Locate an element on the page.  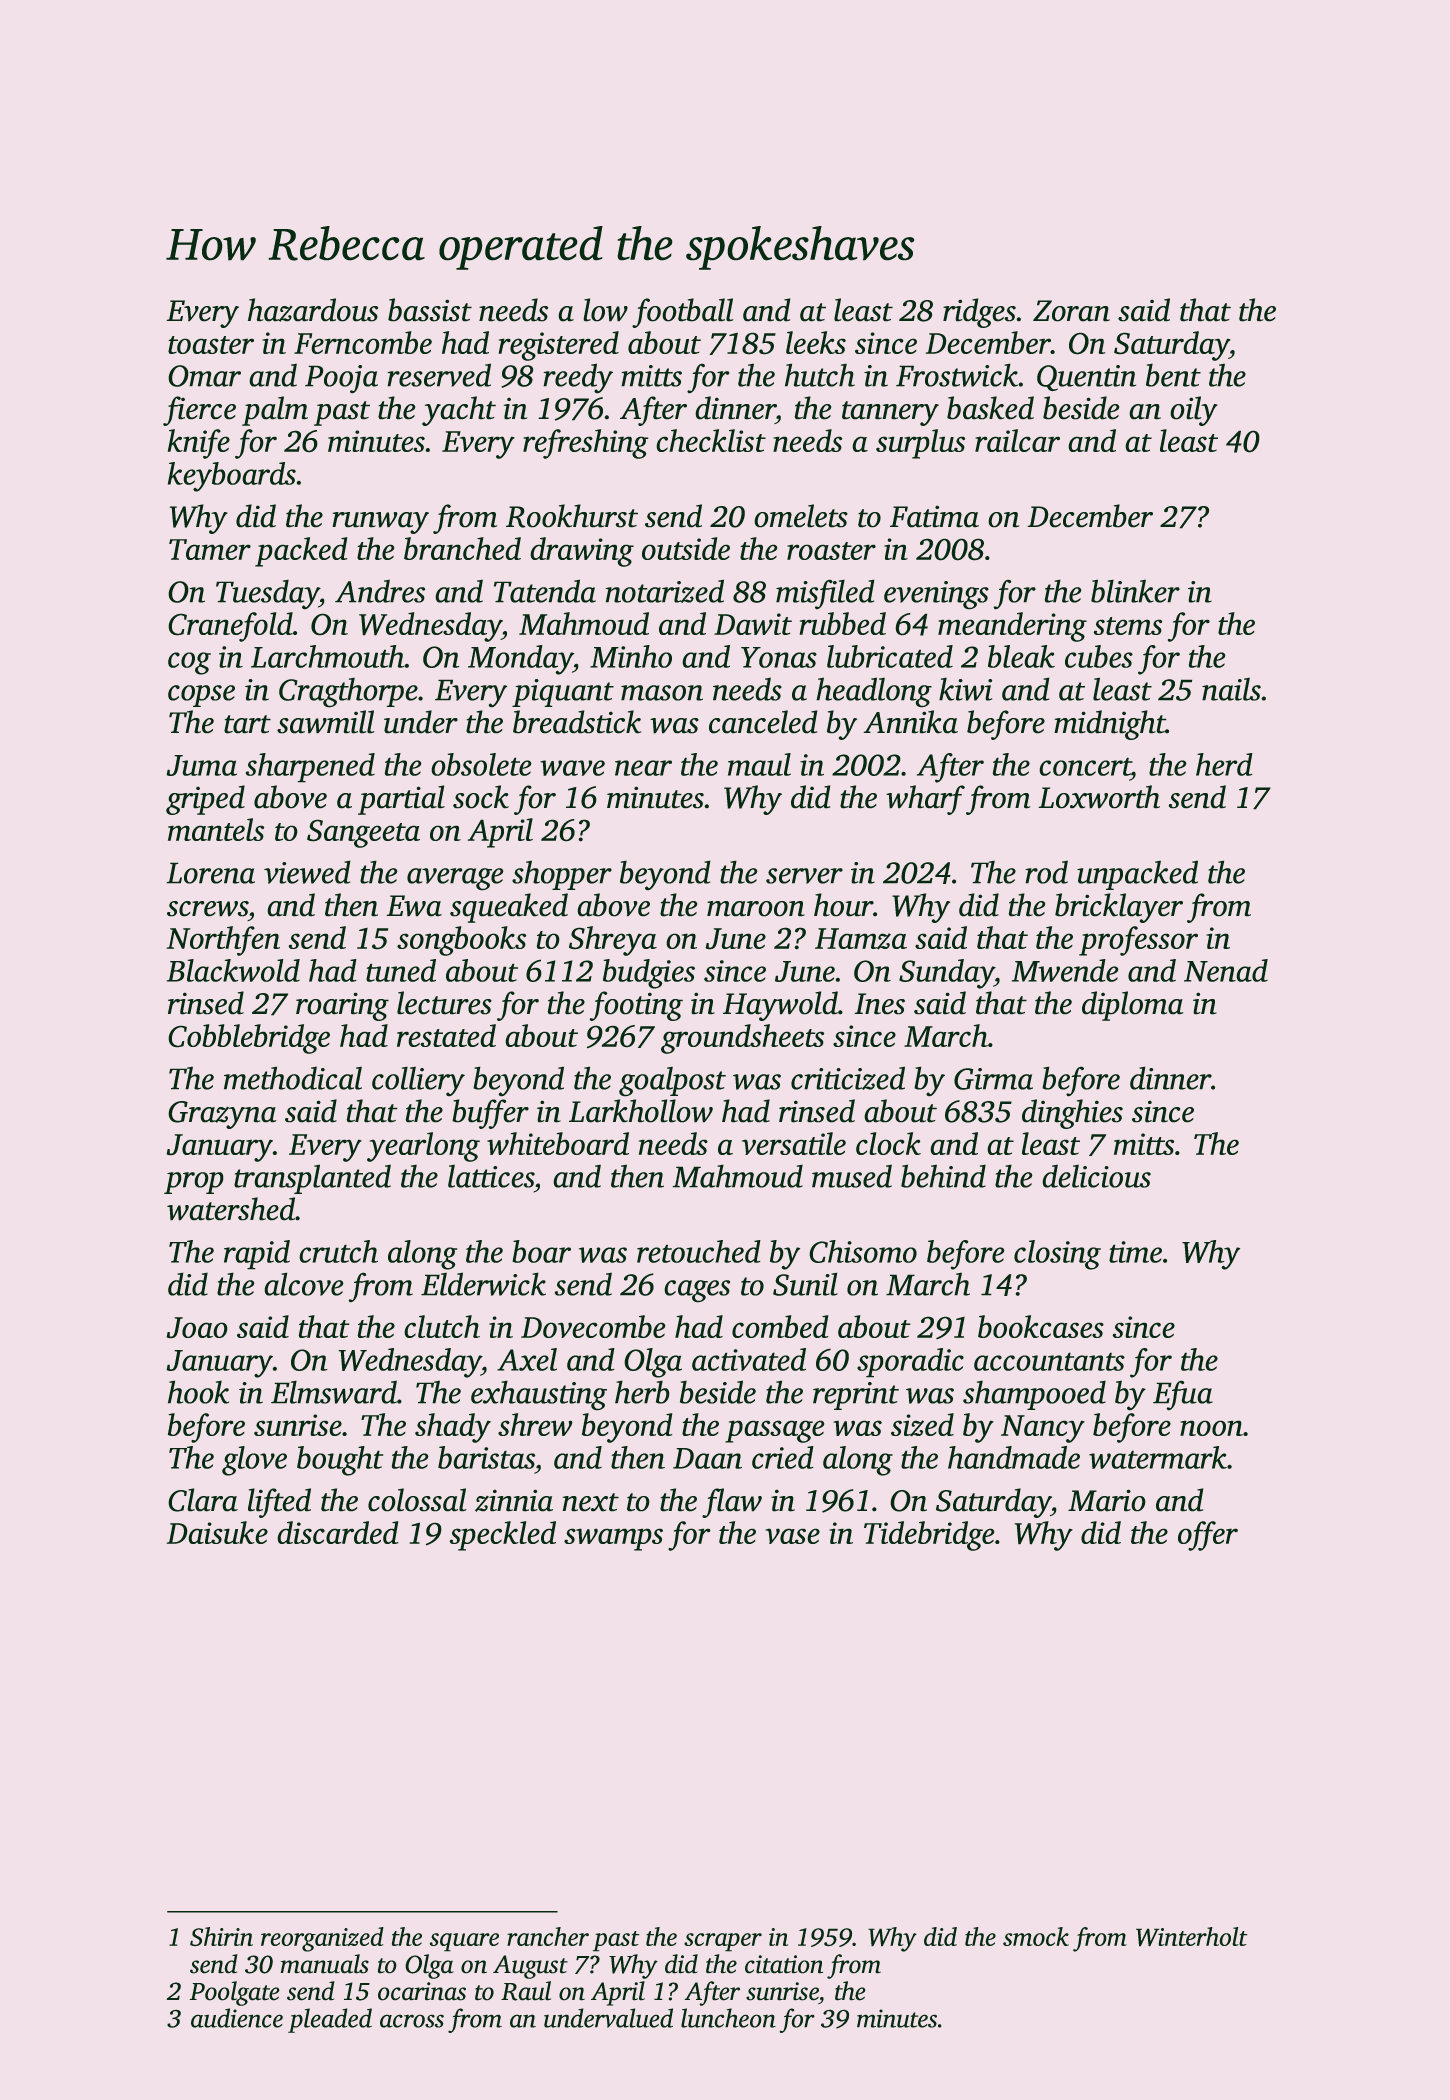
hook is located at coordinates (198, 1392).
